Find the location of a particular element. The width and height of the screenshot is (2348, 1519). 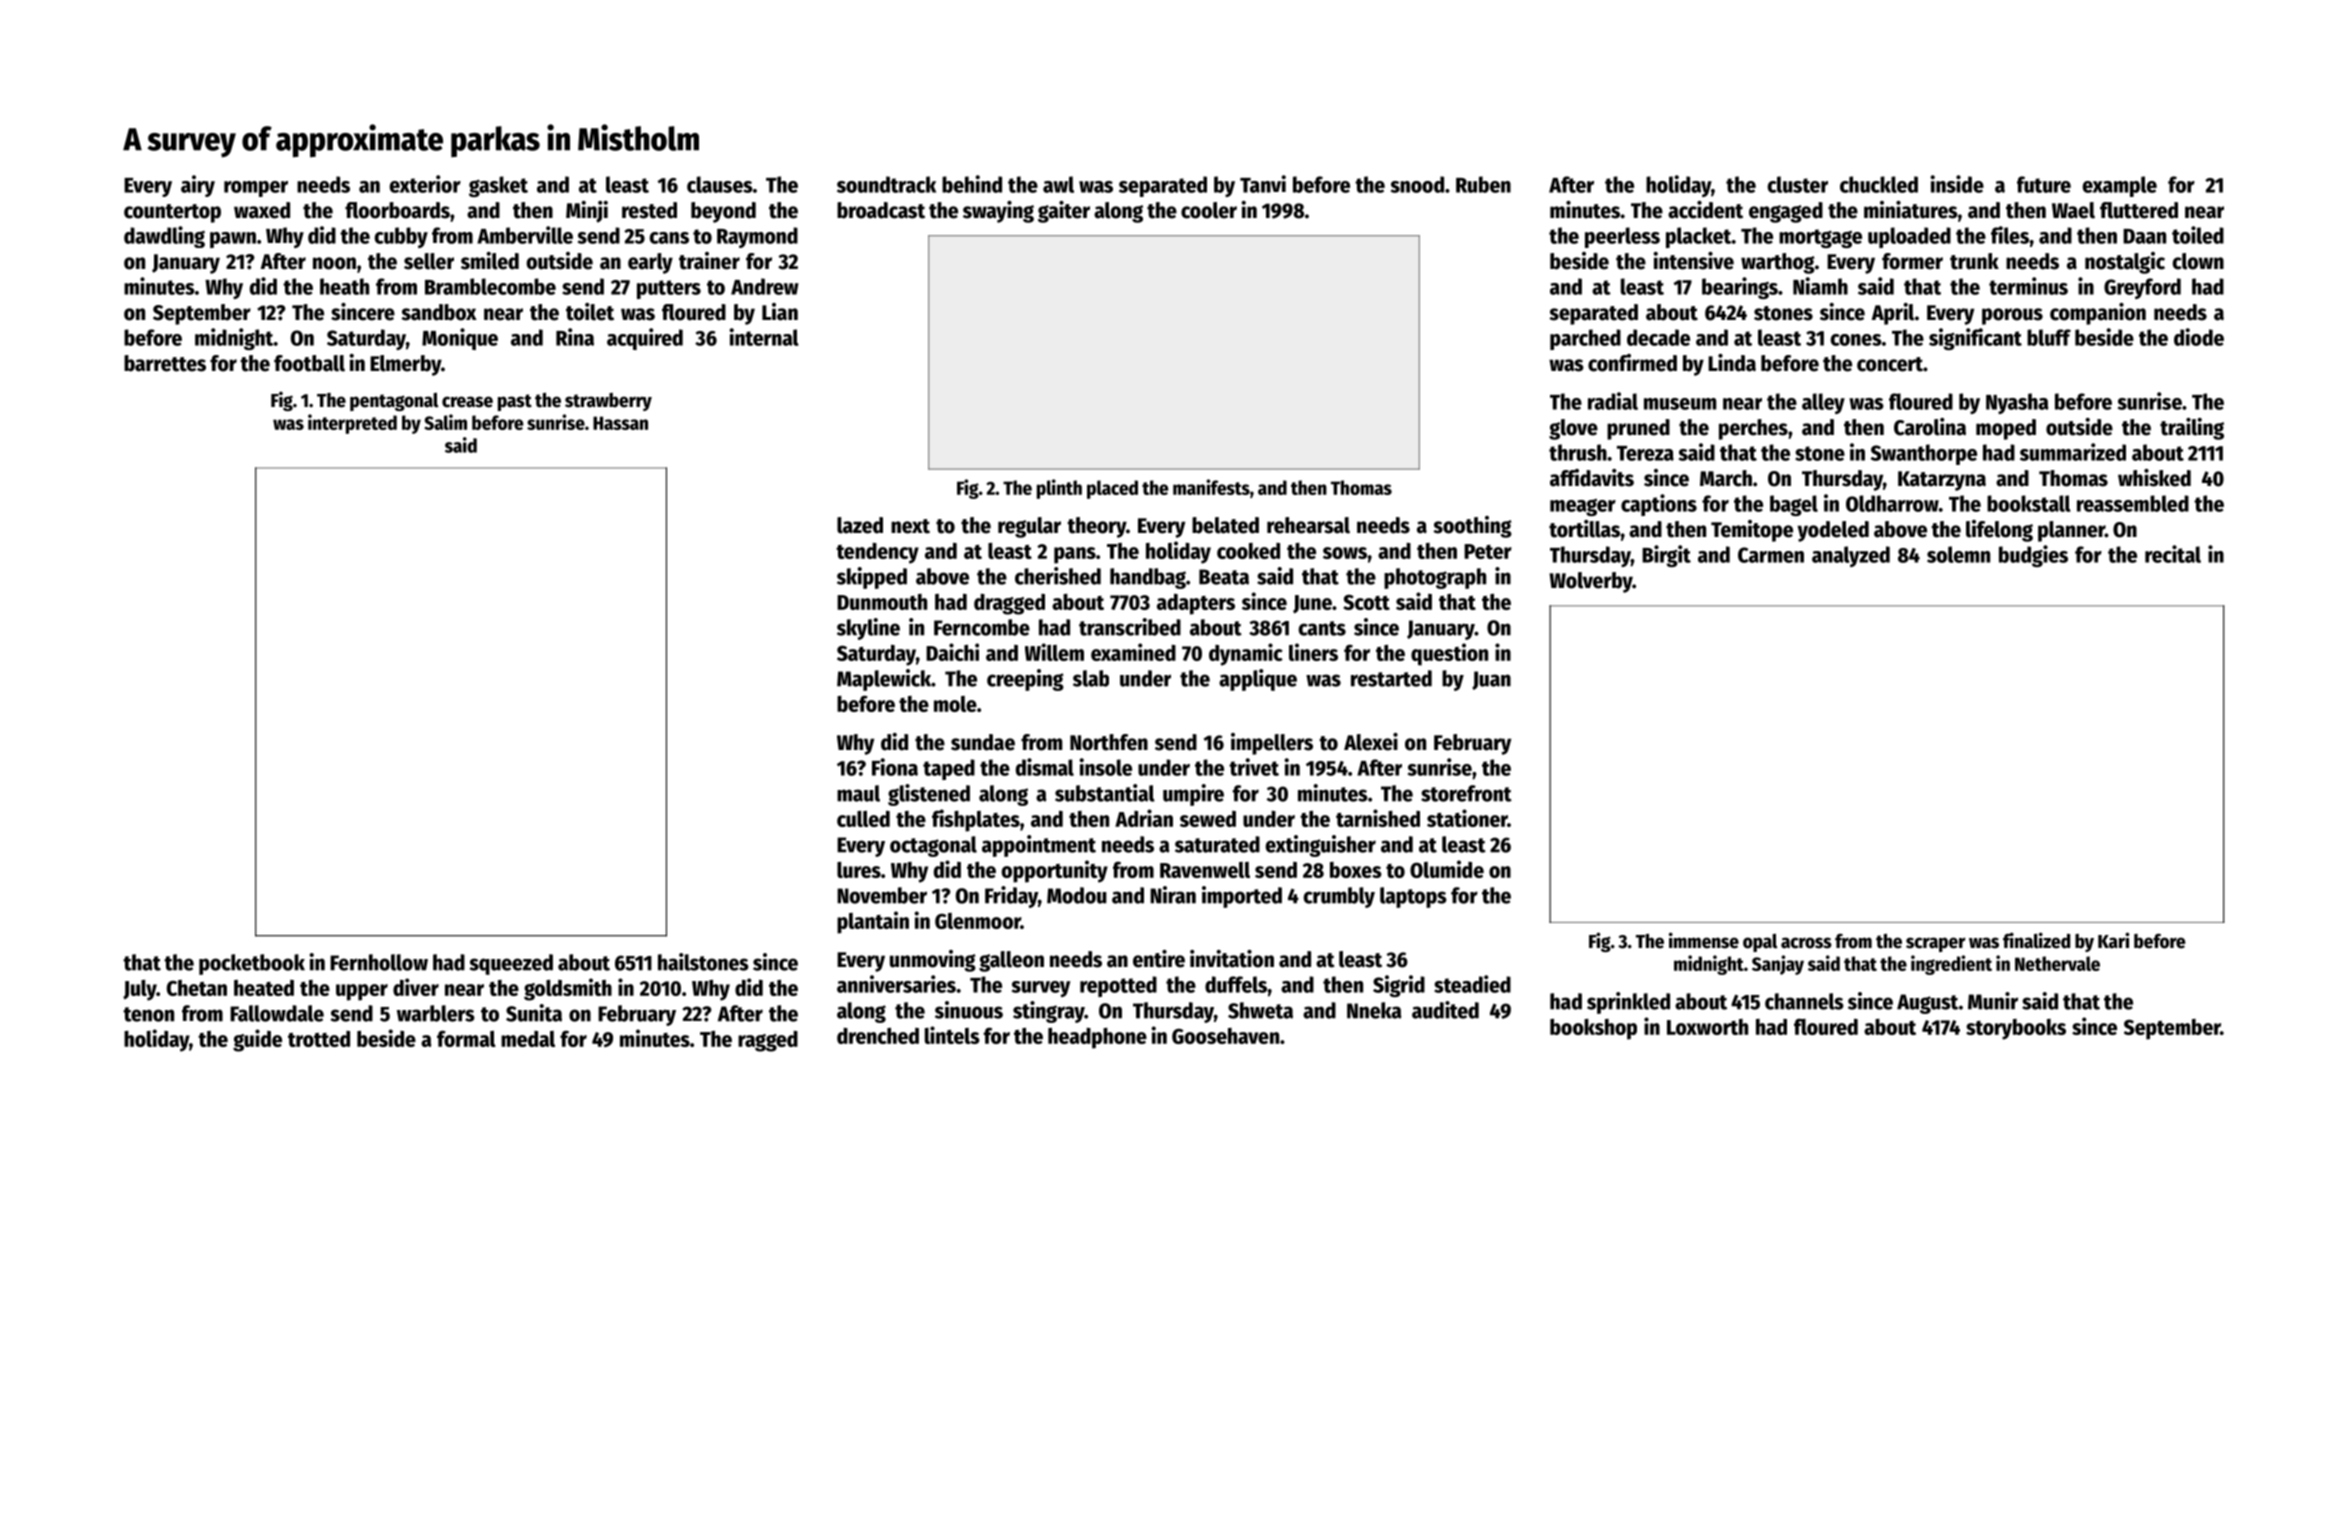

trotted is located at coordinates (319, 1039).
